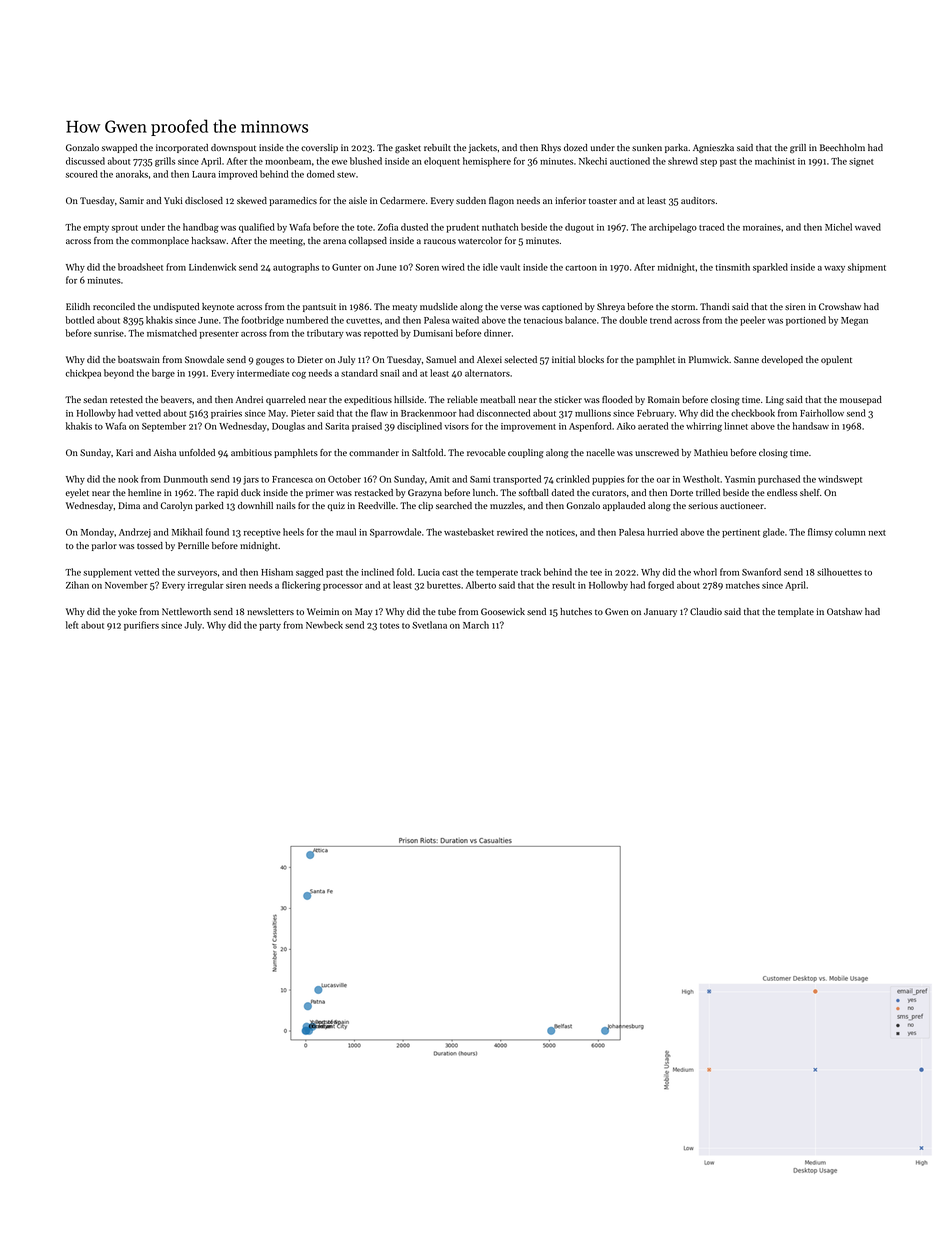  I want to click on bottled, so click(80, 320).
